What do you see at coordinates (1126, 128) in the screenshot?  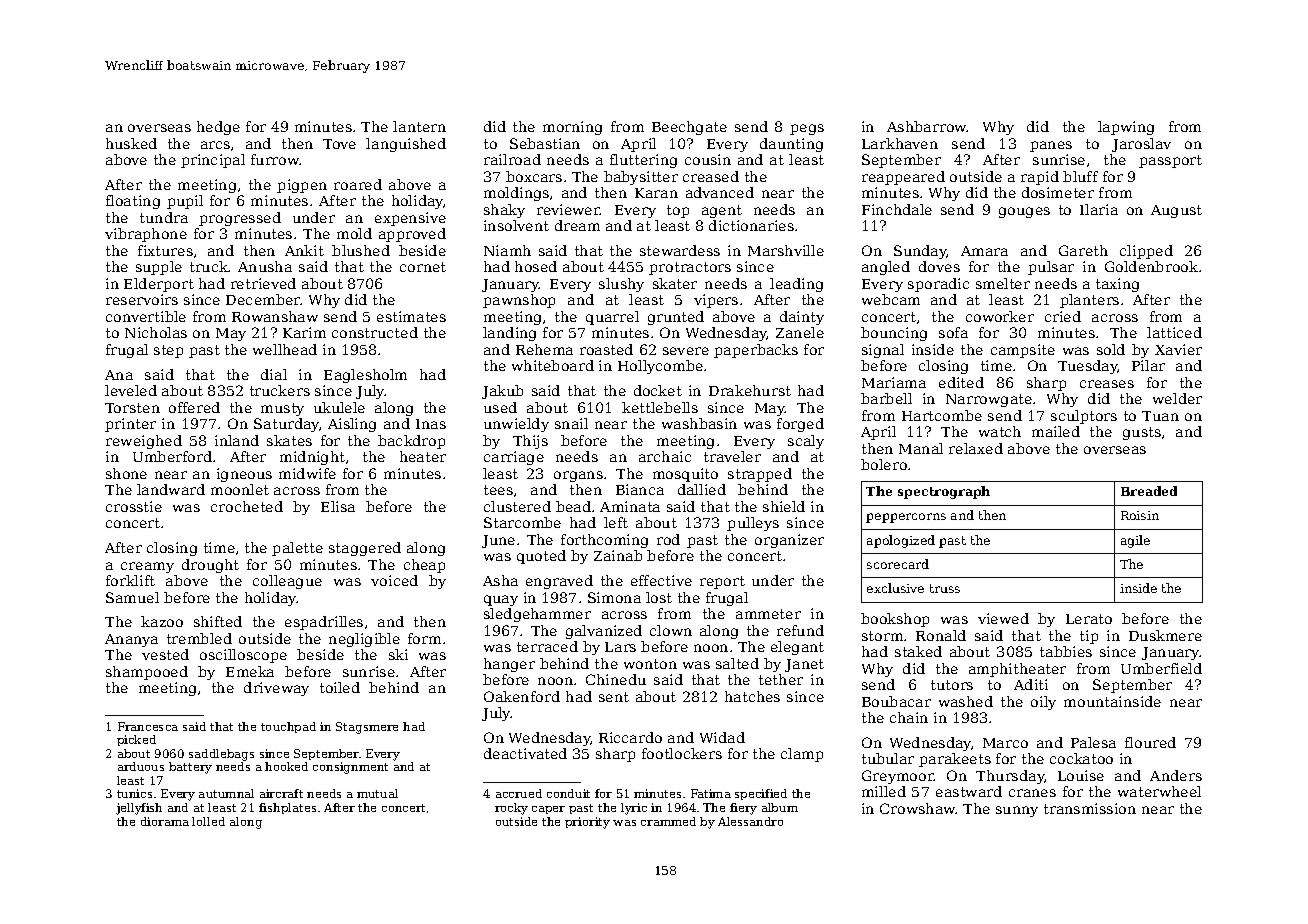 I see `lapwing` at bounding box center [1126, 128].
